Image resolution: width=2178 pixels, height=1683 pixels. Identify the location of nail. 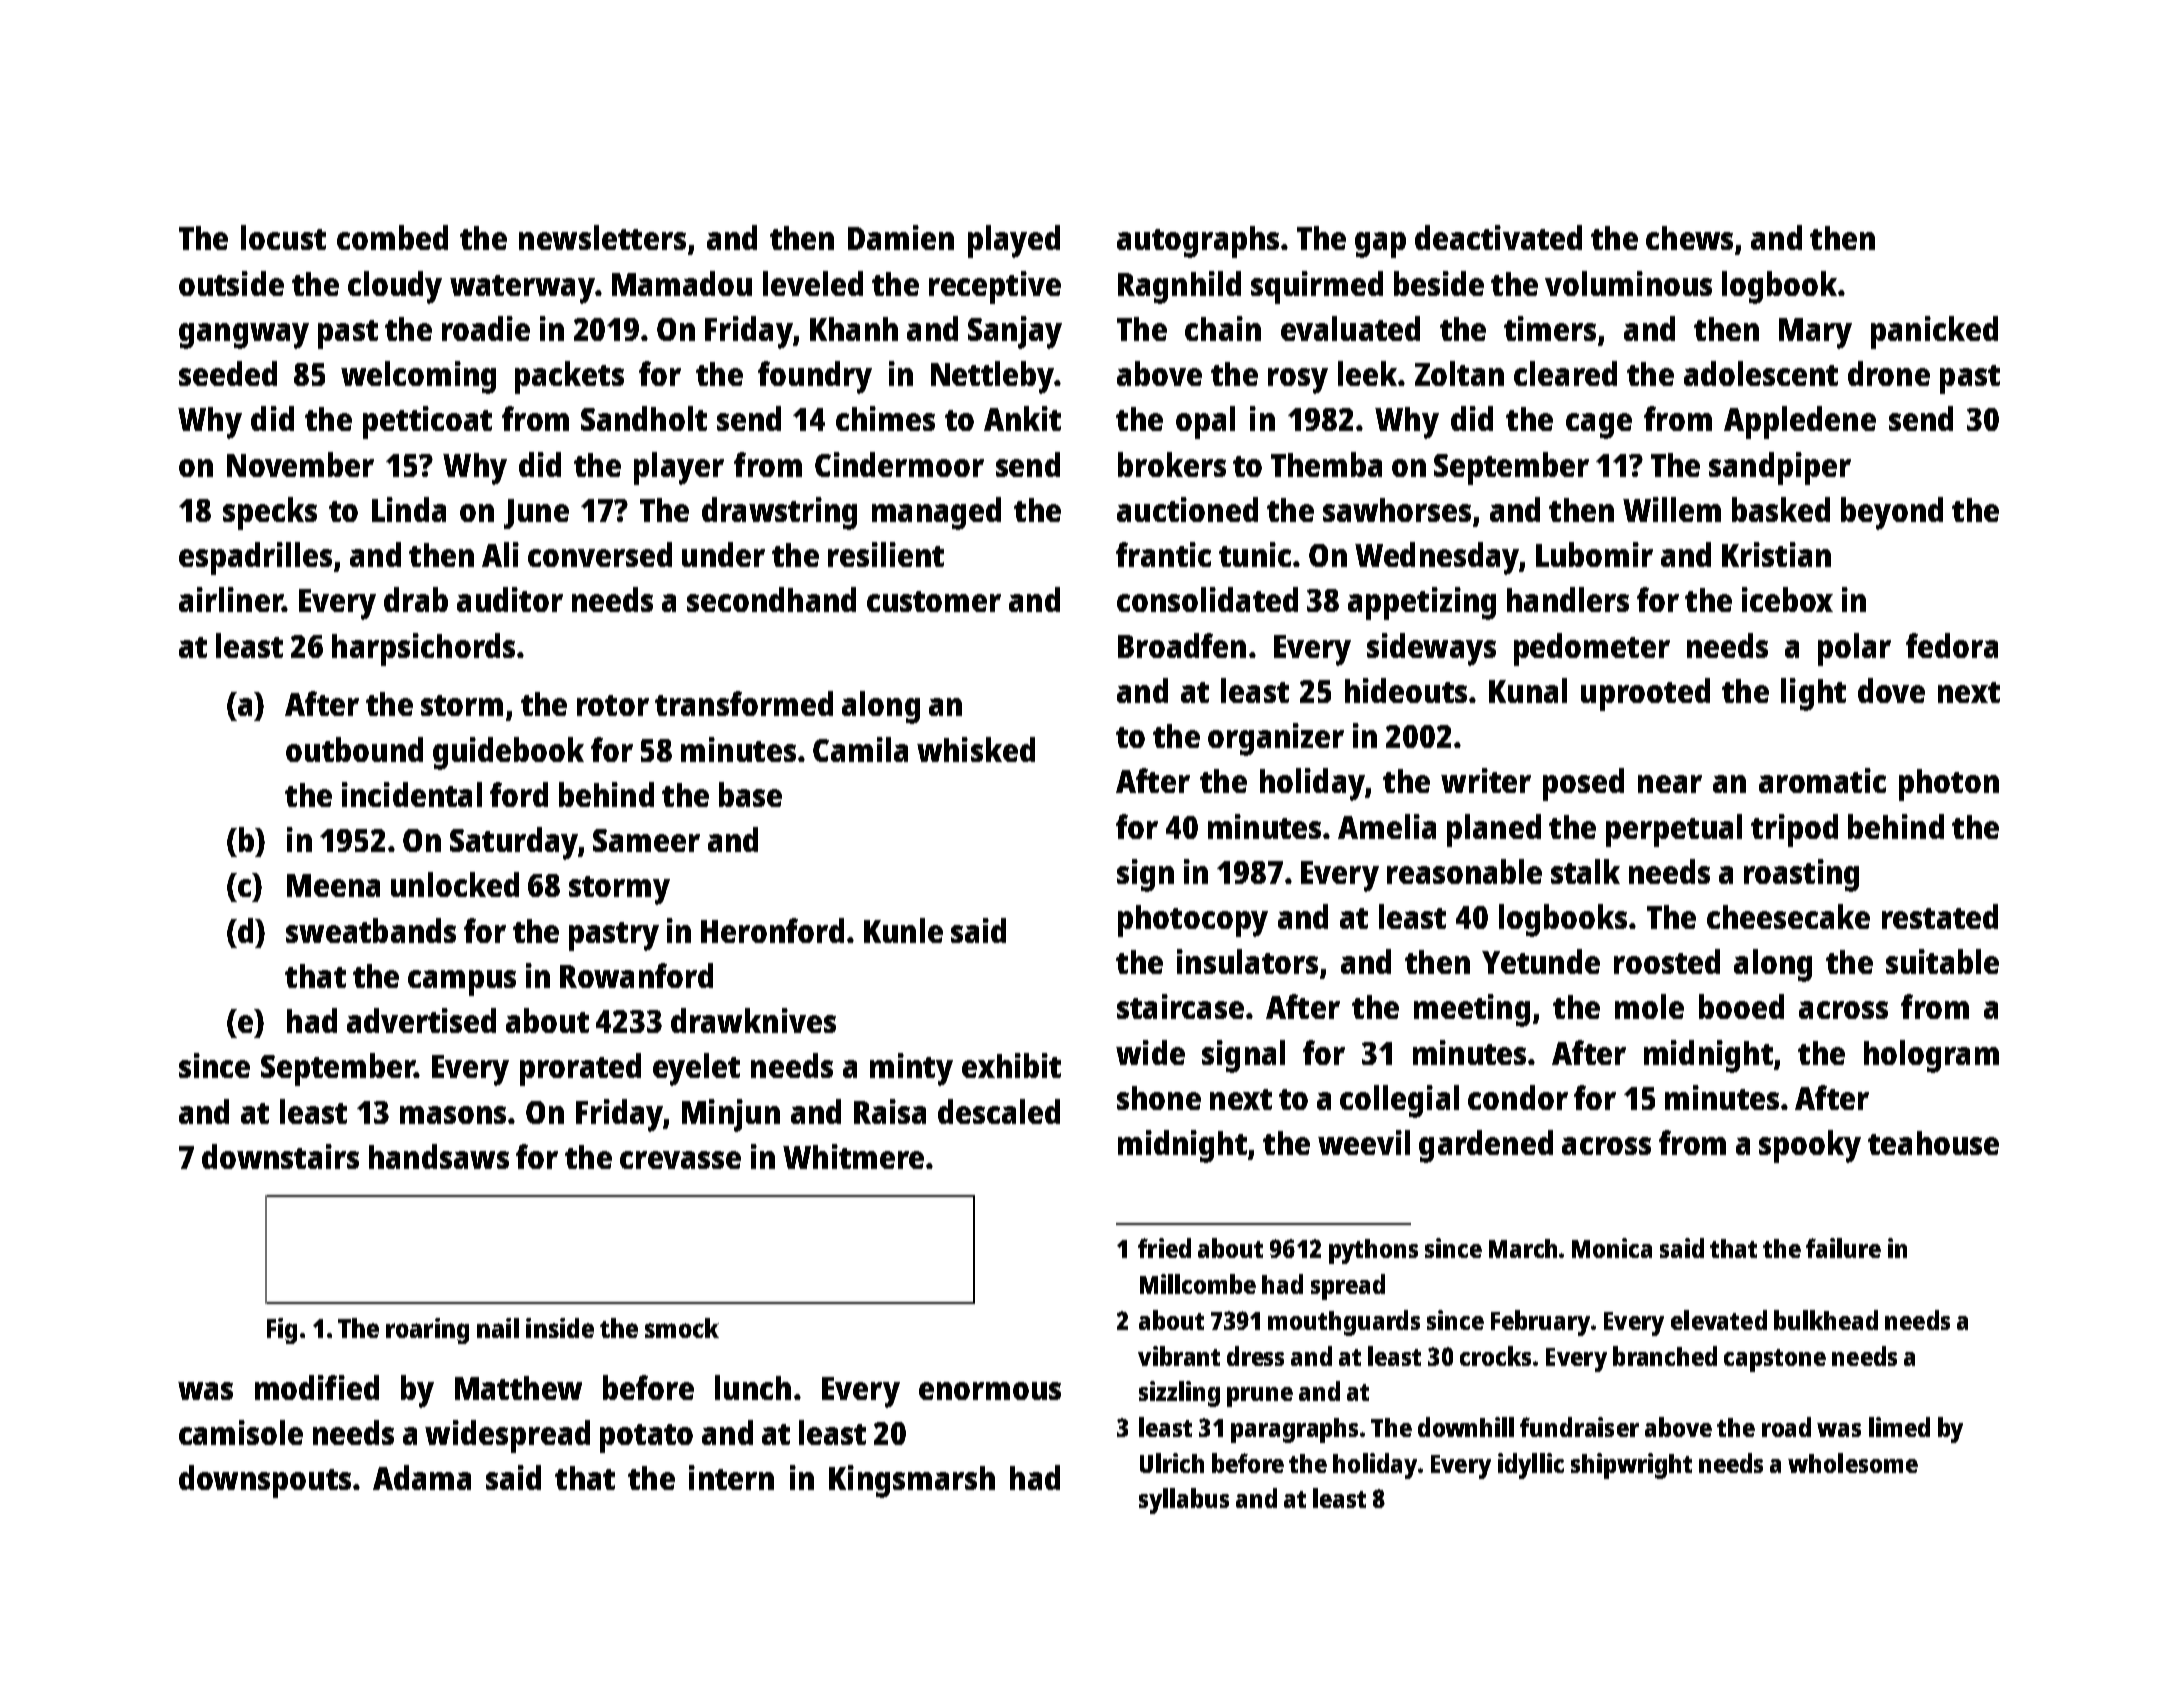
(498, 1328).
